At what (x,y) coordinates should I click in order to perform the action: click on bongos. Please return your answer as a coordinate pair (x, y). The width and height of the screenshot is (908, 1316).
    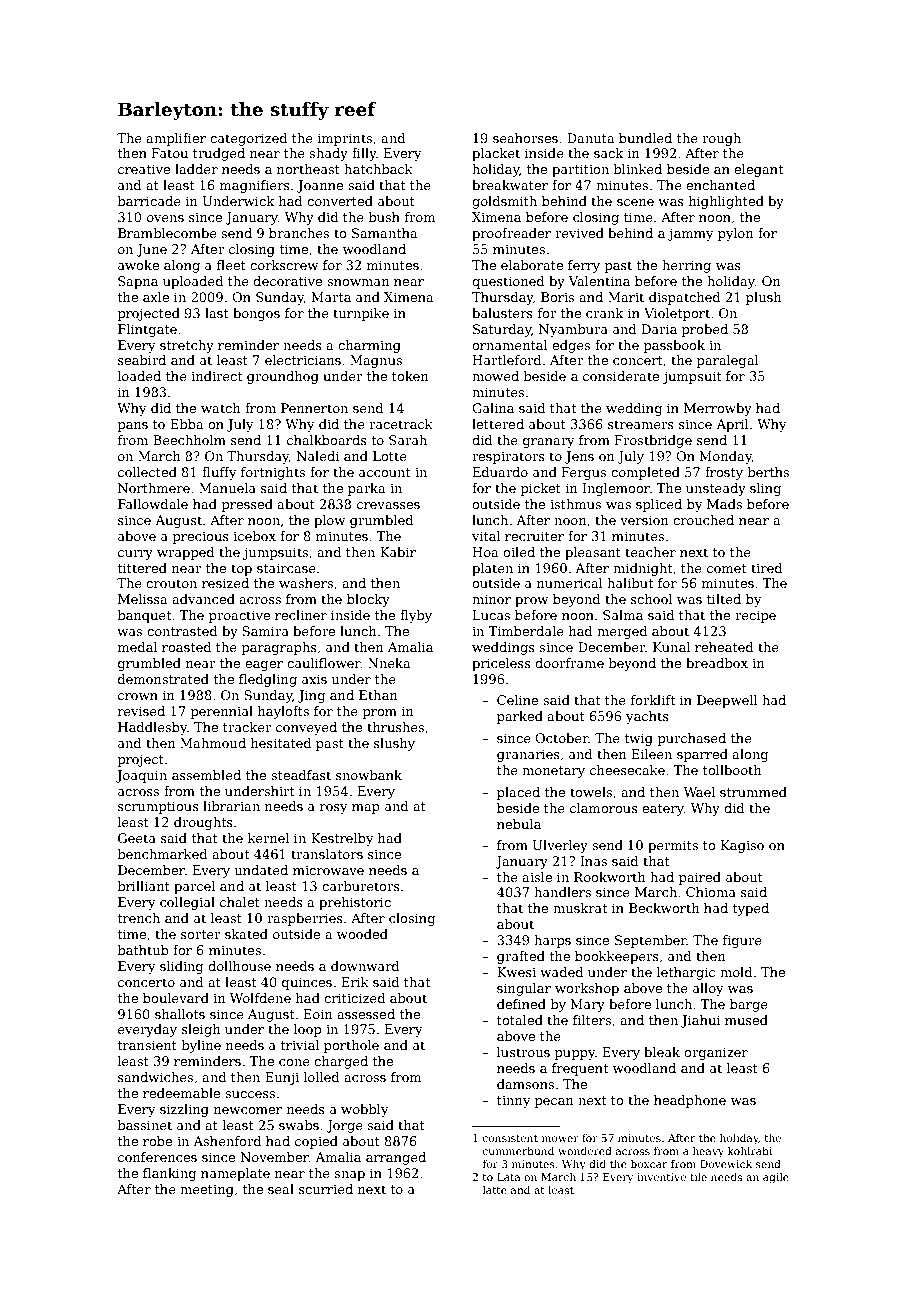
    Looking at the image, I should click on (256, 314).
